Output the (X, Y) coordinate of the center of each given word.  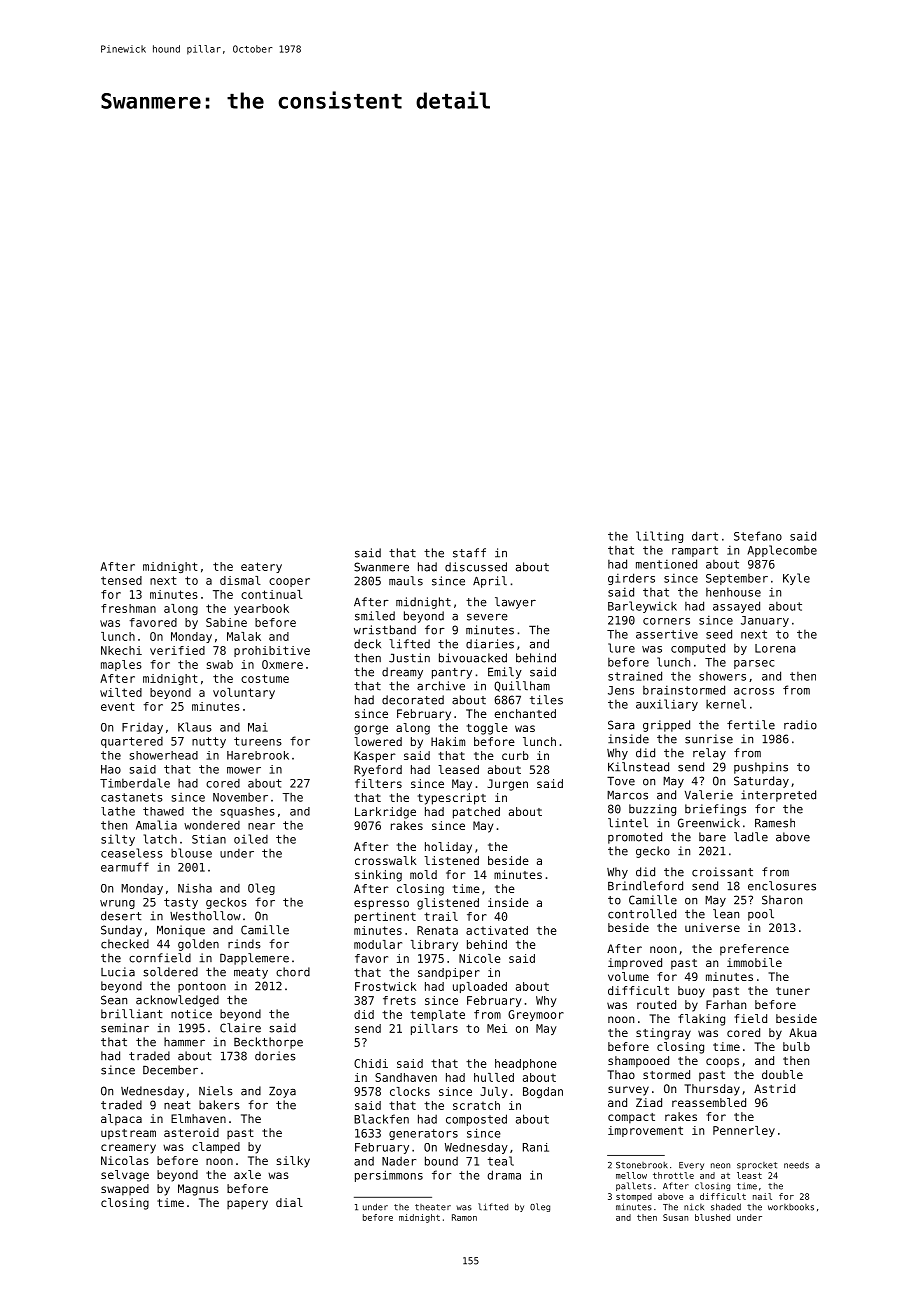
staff (469, 553)
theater (433, 1207)
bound (441, 1161)
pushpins (761, 768)
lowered (378, 741)
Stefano (758, 536)
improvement (645, 1131)
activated (497, 930)
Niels (216, 1091)
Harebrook (258, 755)
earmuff (125, 867)
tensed (121, 580)
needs (796, 1165)
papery (247, 1205)
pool (761, 915)
